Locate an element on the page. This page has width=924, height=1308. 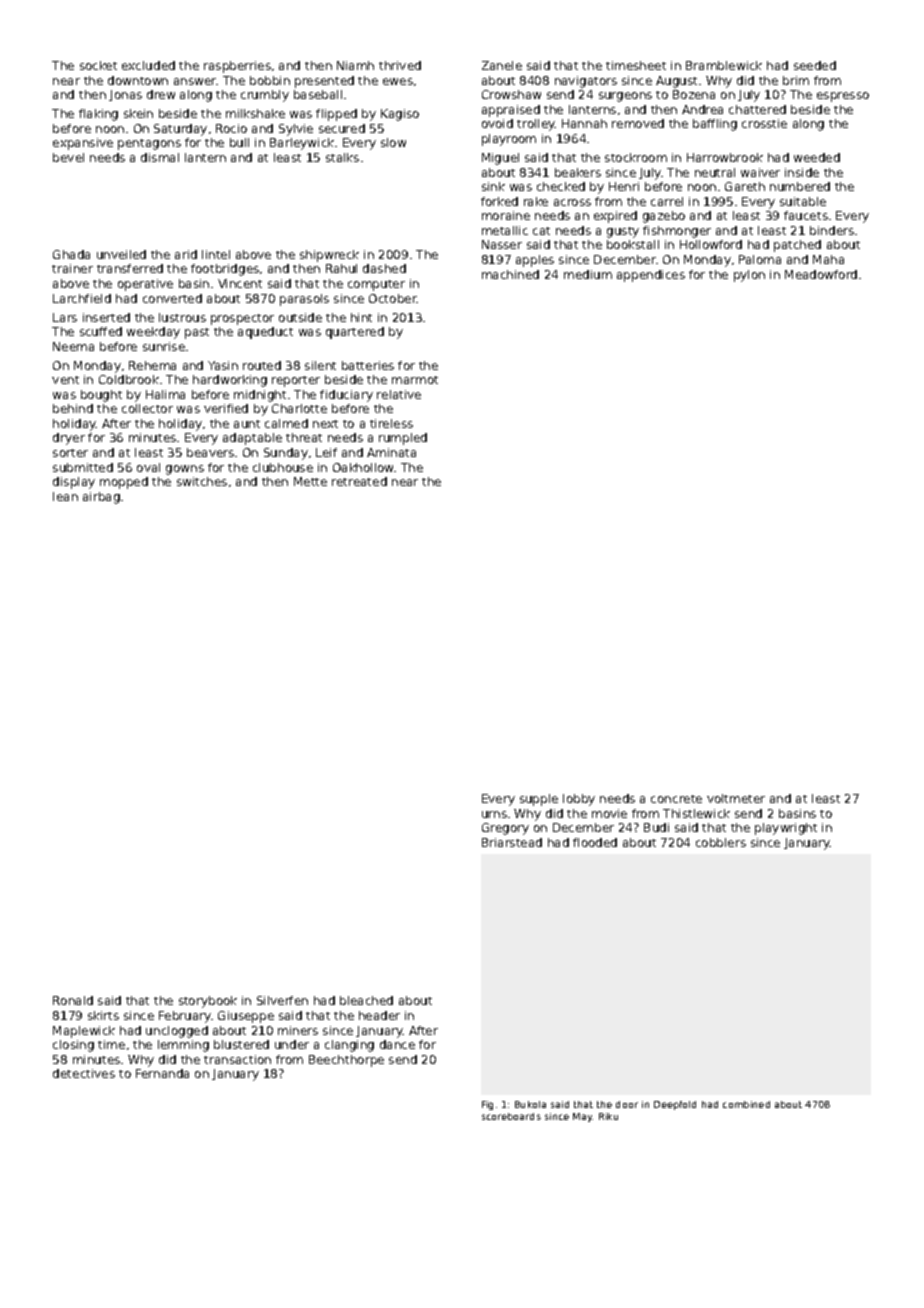
playwright is located at coordinates (786, 829).
